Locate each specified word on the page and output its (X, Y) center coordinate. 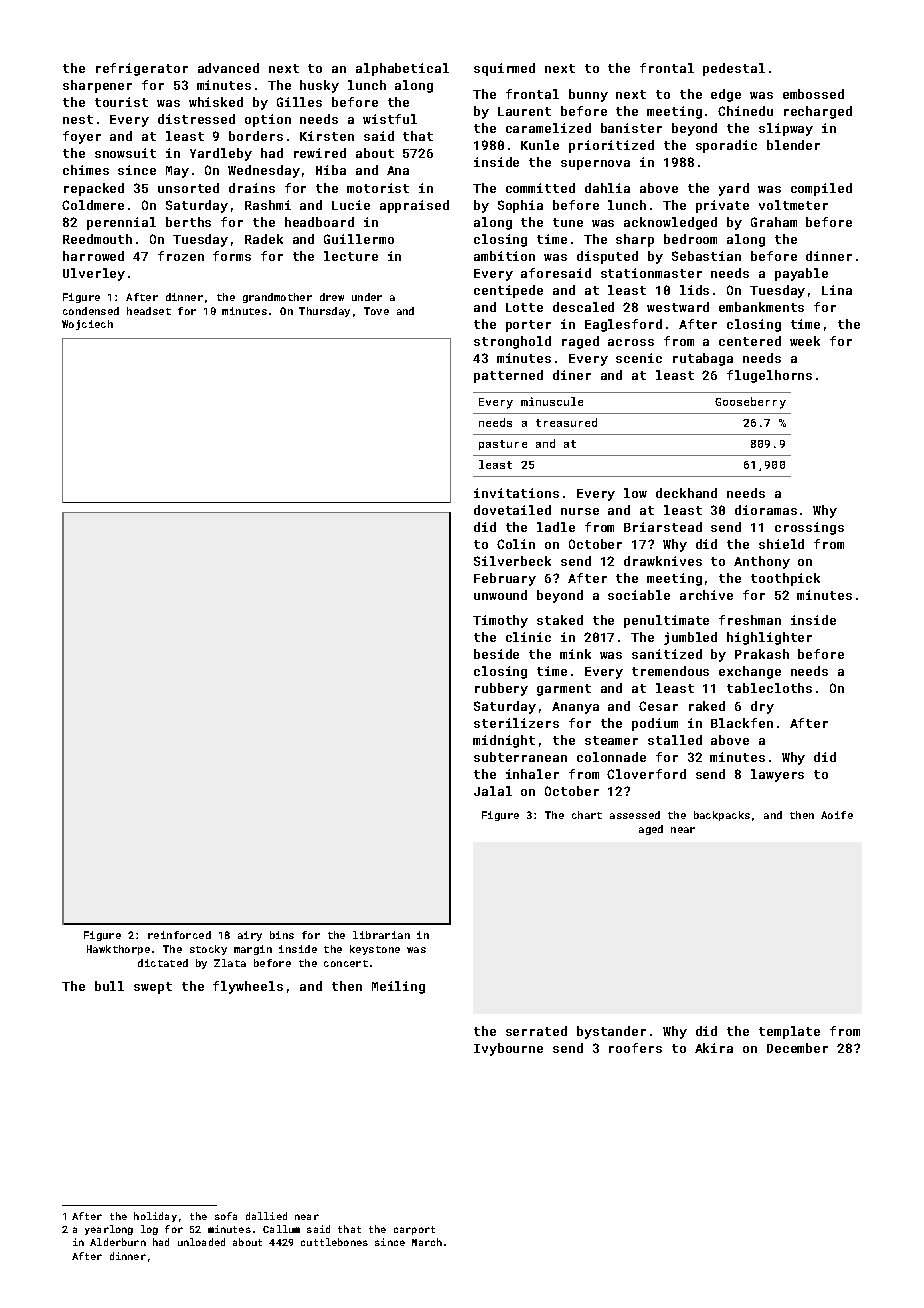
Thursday (324, 312)
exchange (750, 672)
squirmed (504, 69)
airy (250, 936)
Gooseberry (750, 403)
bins (282, 935)
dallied (266, 1216)
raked (707, 706)
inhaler (532, 774)
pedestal (734, 69)
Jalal (493, 791)
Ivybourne (508, 1049)
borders (256, 136)
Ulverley (94, 274)
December (797, 1048)
